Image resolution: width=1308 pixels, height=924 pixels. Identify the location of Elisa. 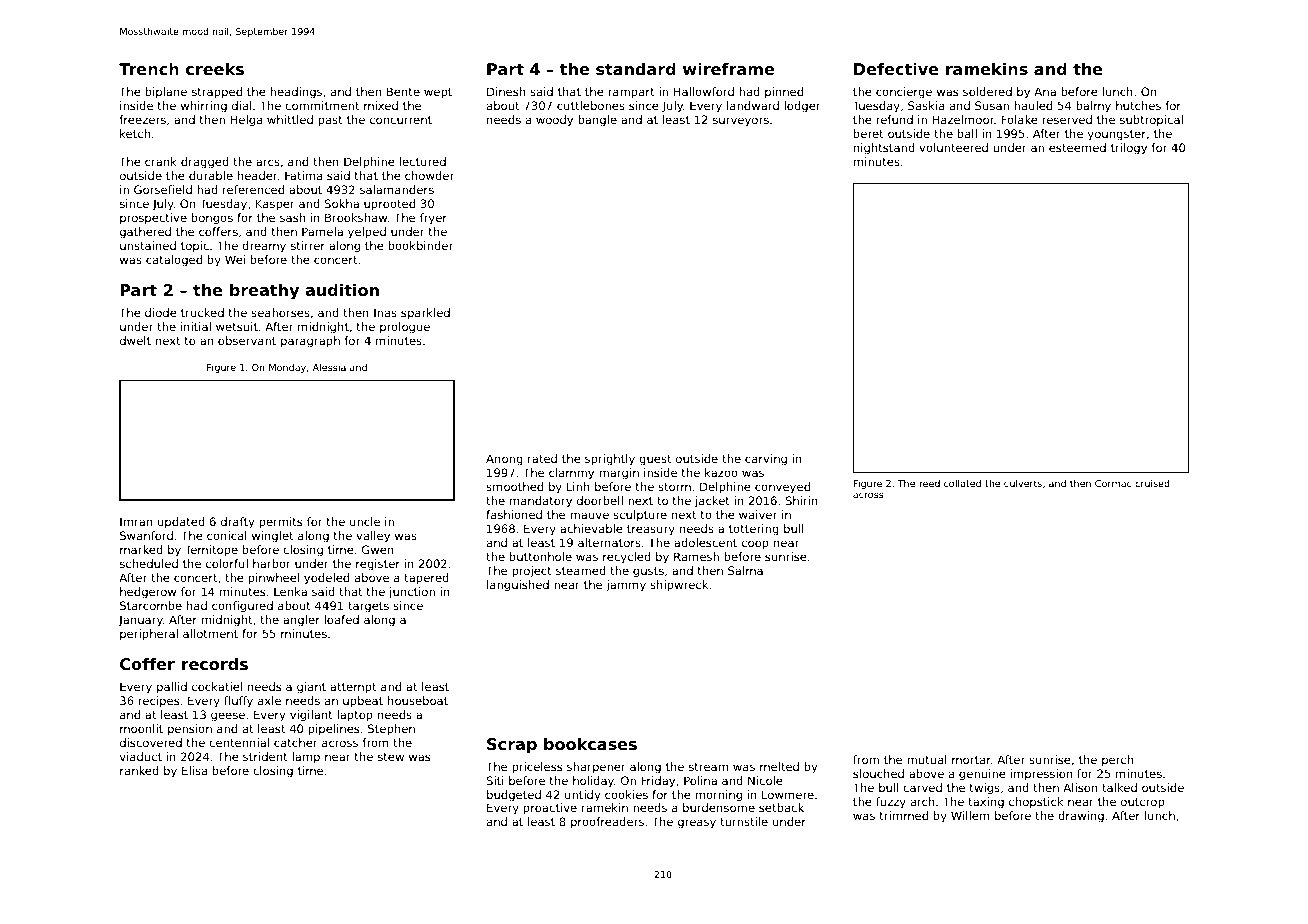
(194, 770).
